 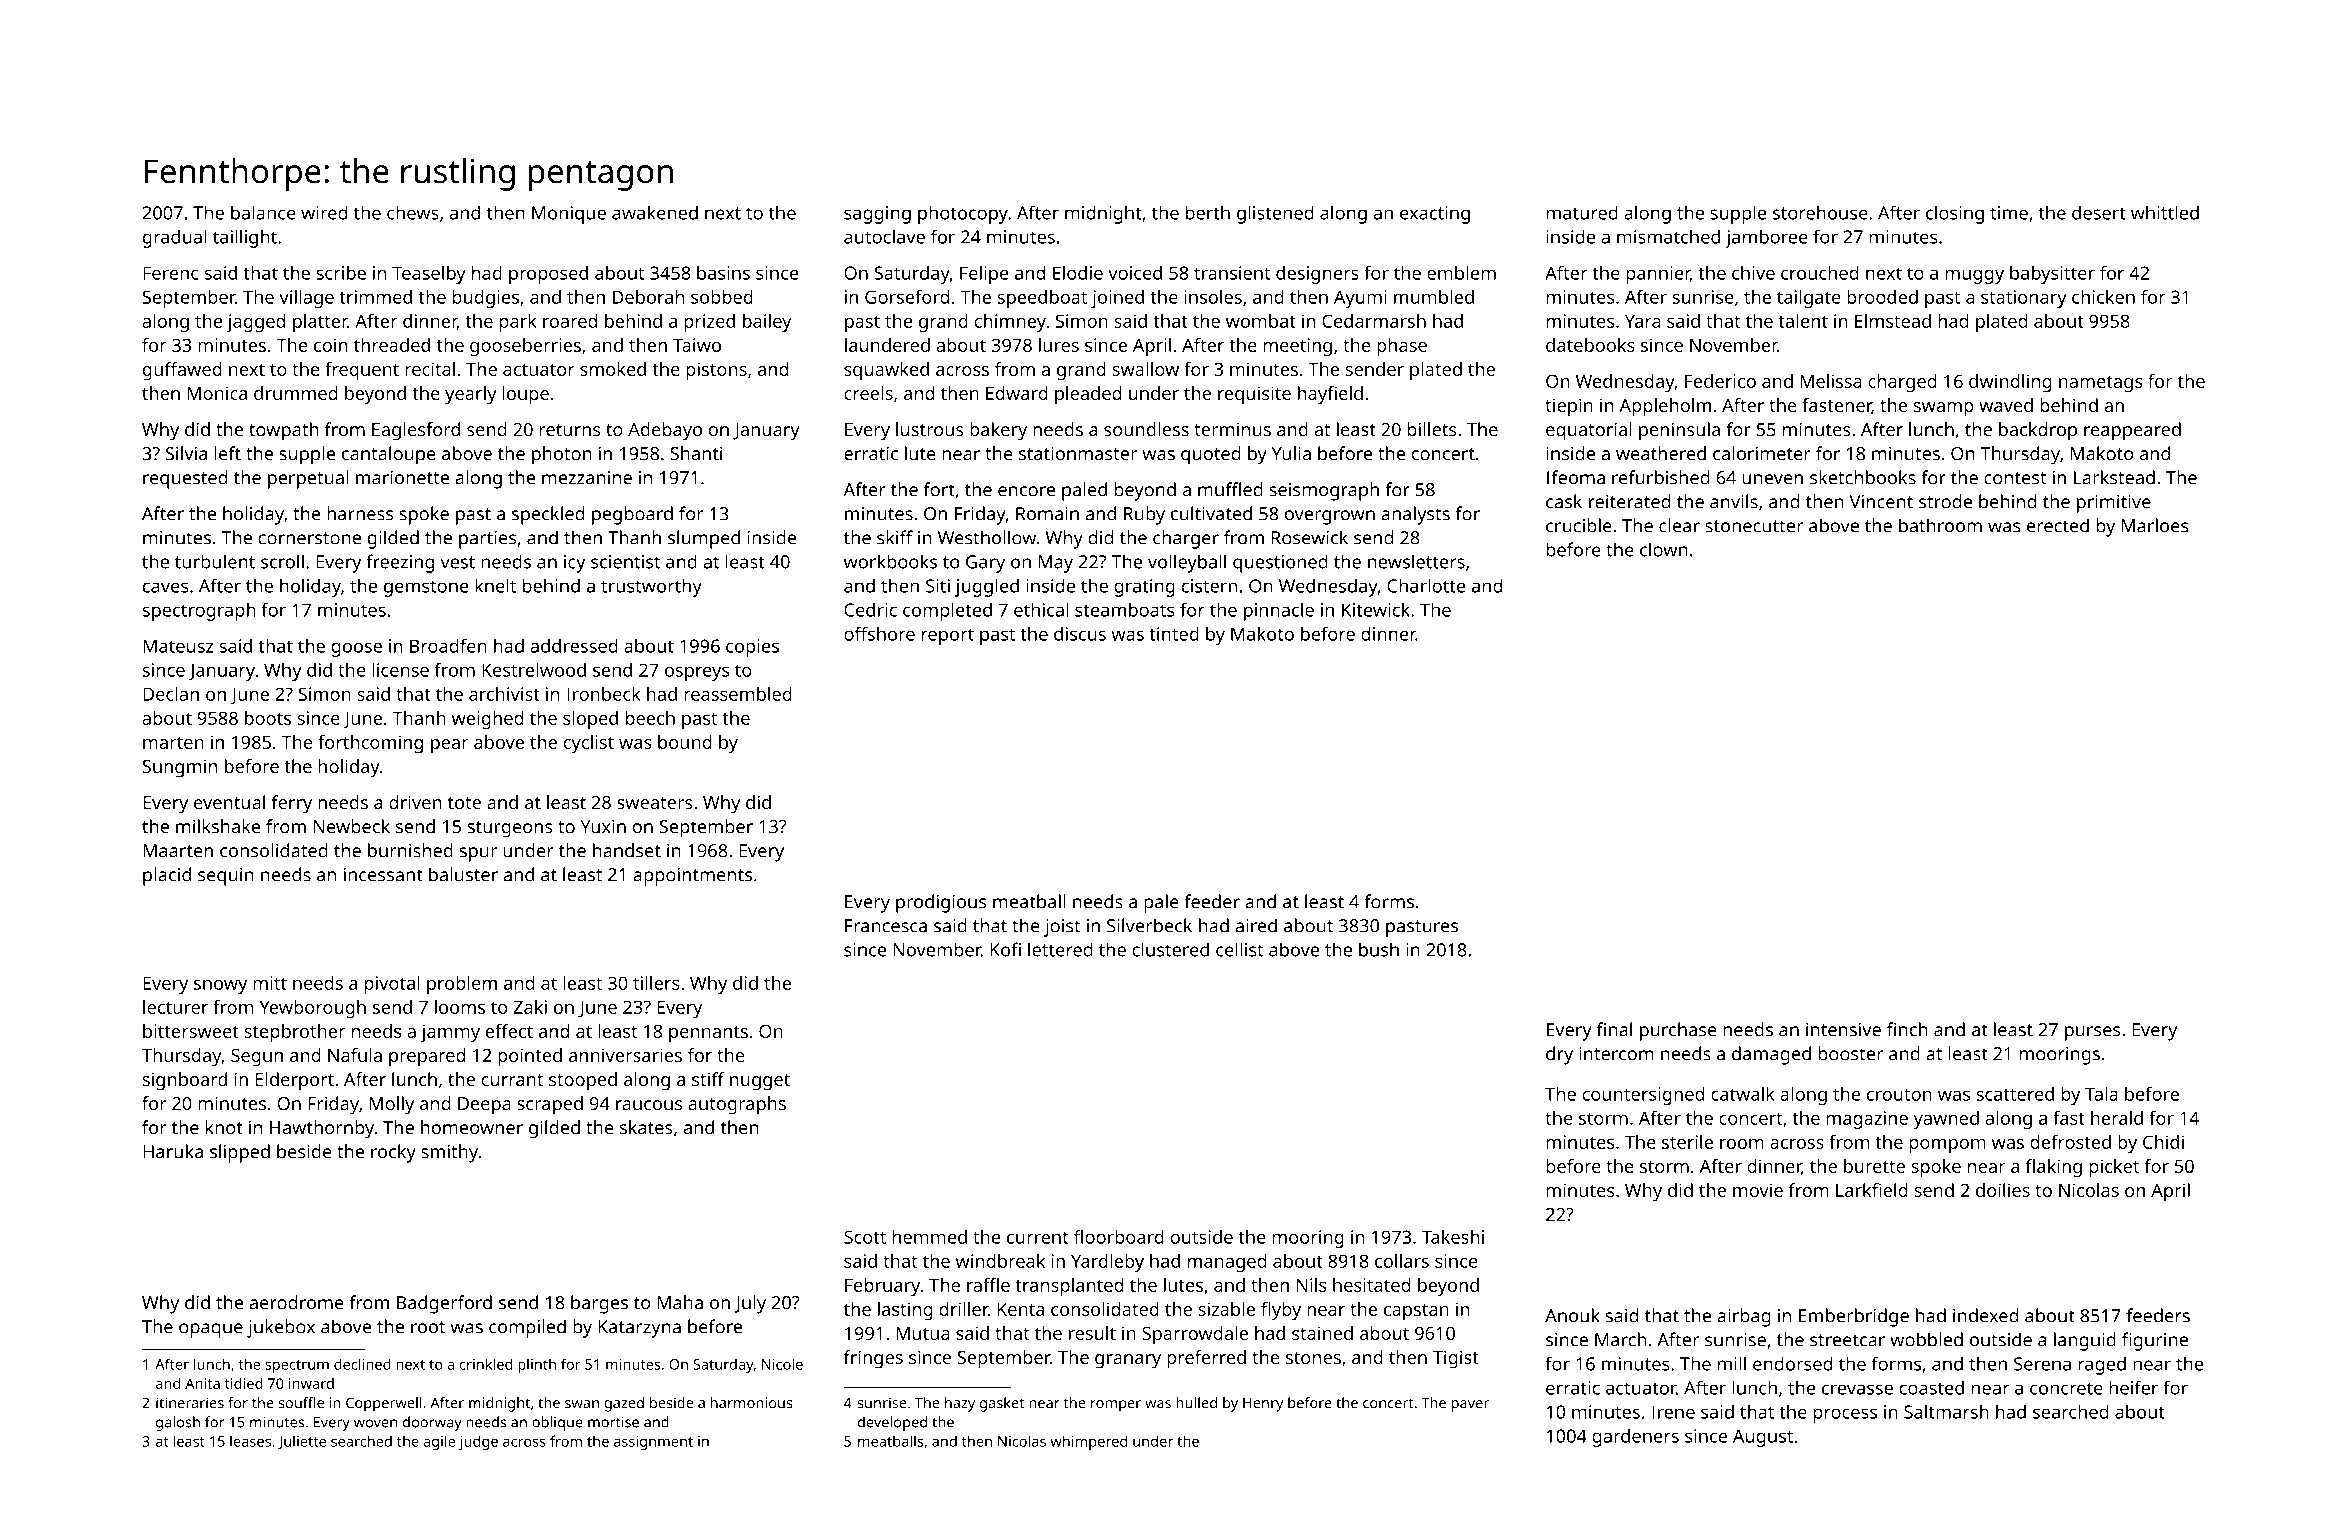 I want to click on slipped, so click(x=240, y=1153).
